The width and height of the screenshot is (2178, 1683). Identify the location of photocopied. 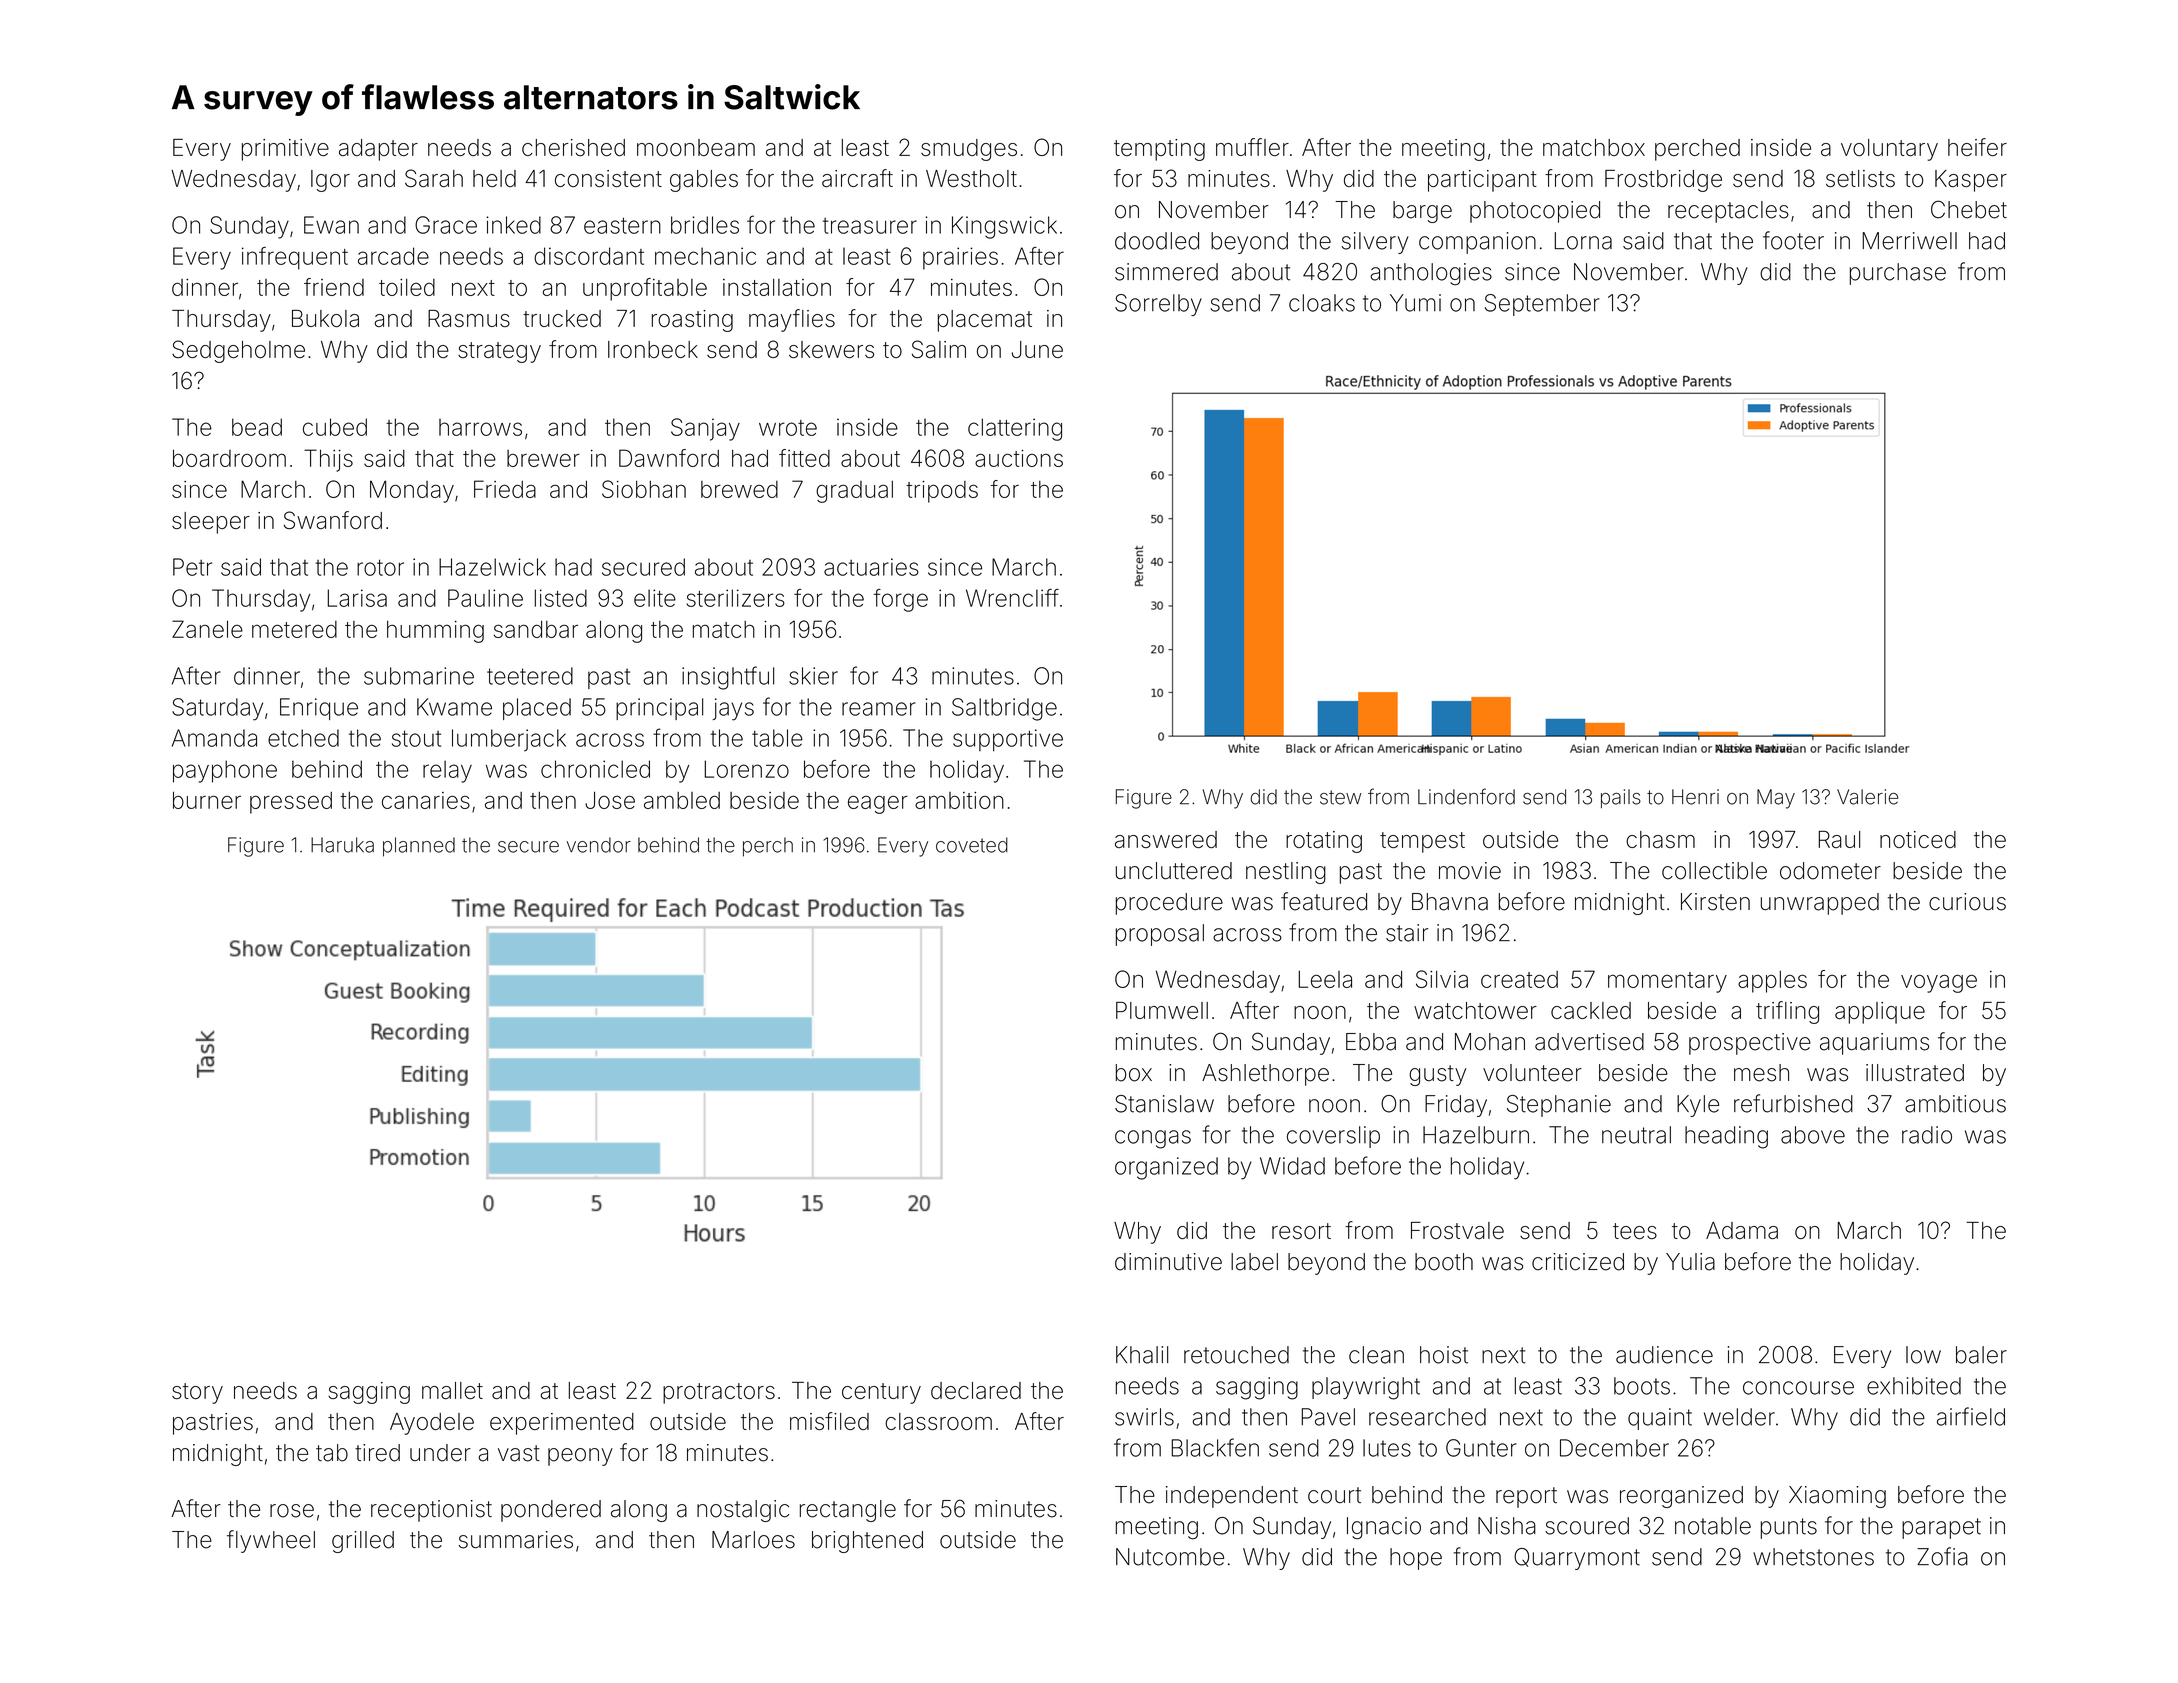
(1535, 212).
